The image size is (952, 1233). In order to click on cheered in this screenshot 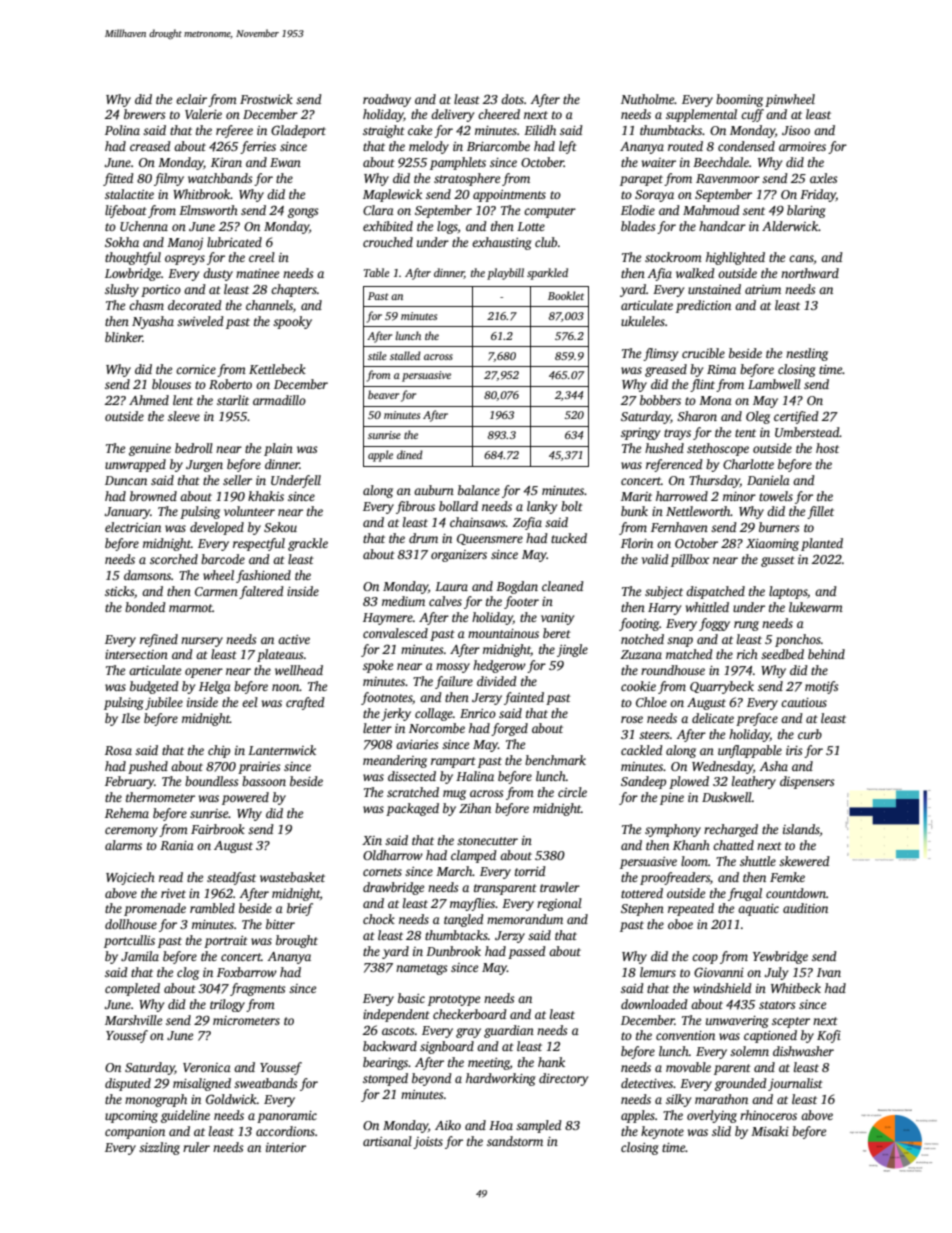, I will do `click(499, 114)`.
